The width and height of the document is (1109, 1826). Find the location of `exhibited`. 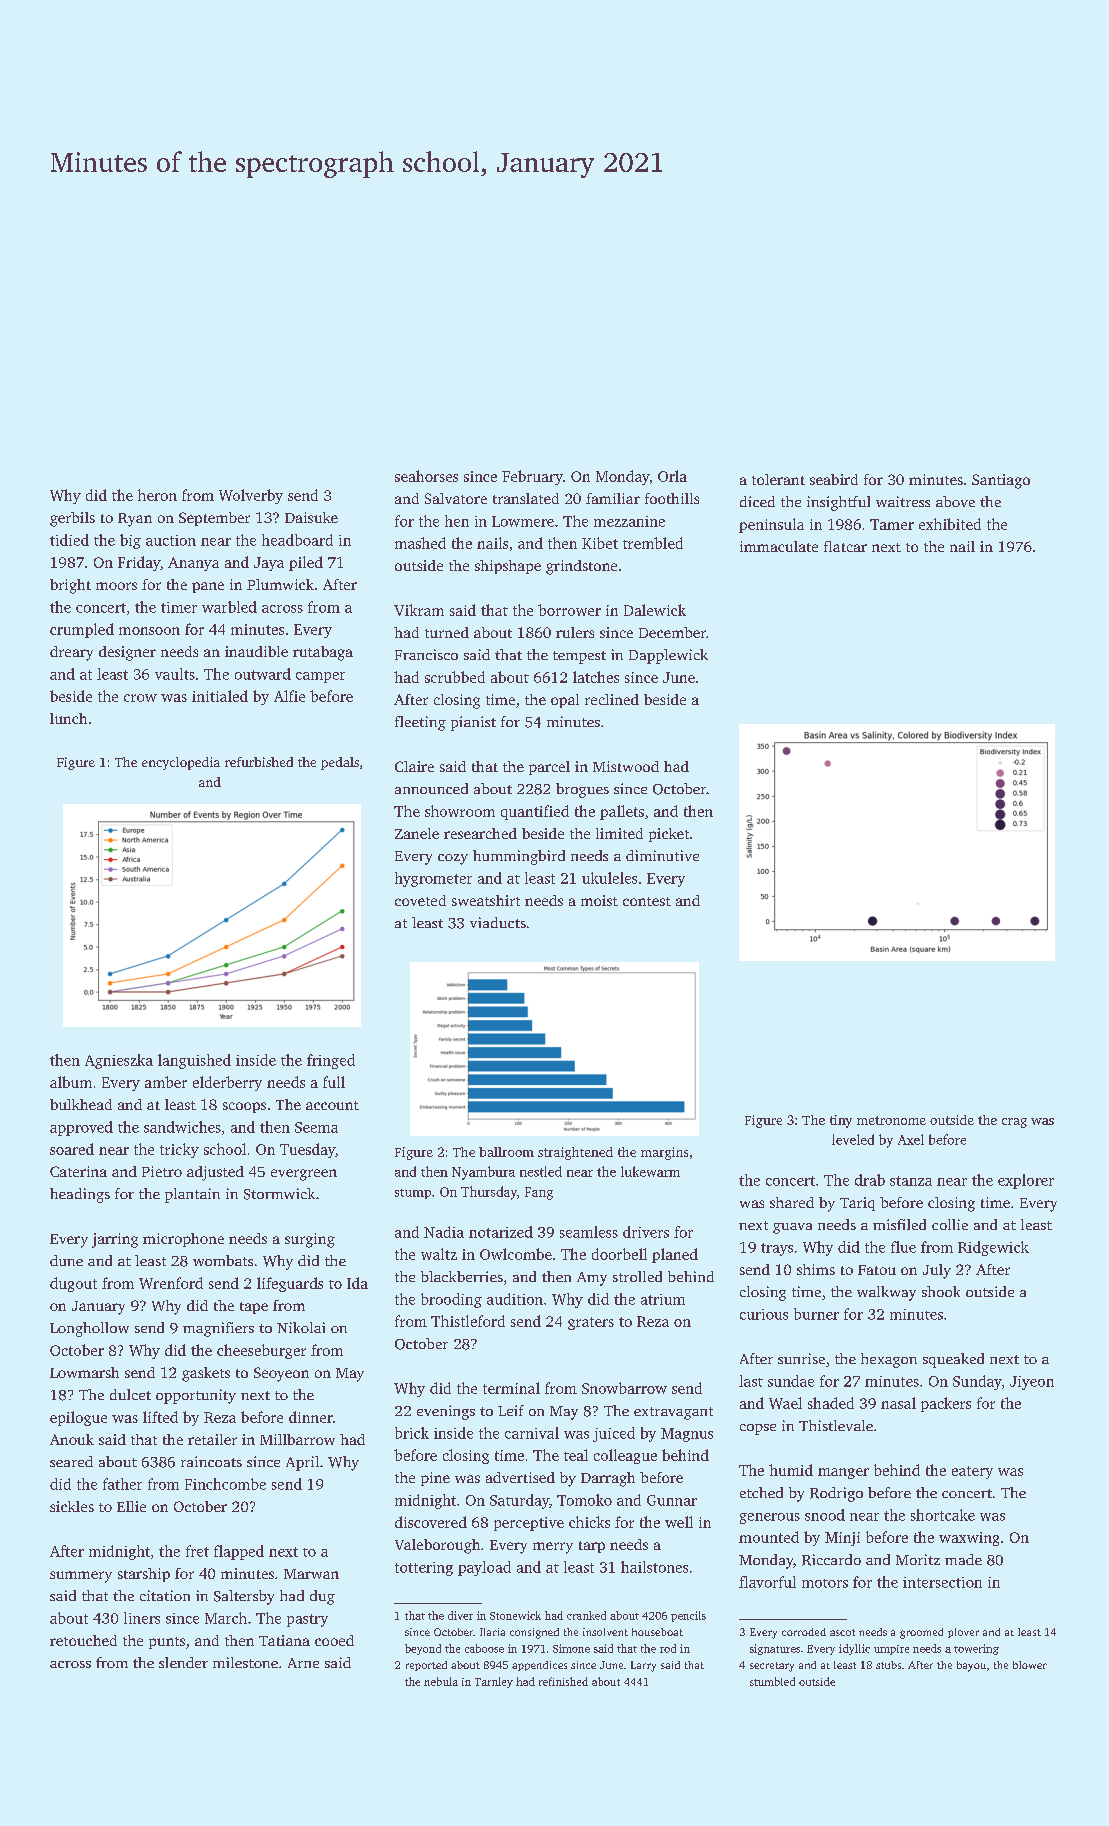

exhibited is located at coordinates (950, 524).
